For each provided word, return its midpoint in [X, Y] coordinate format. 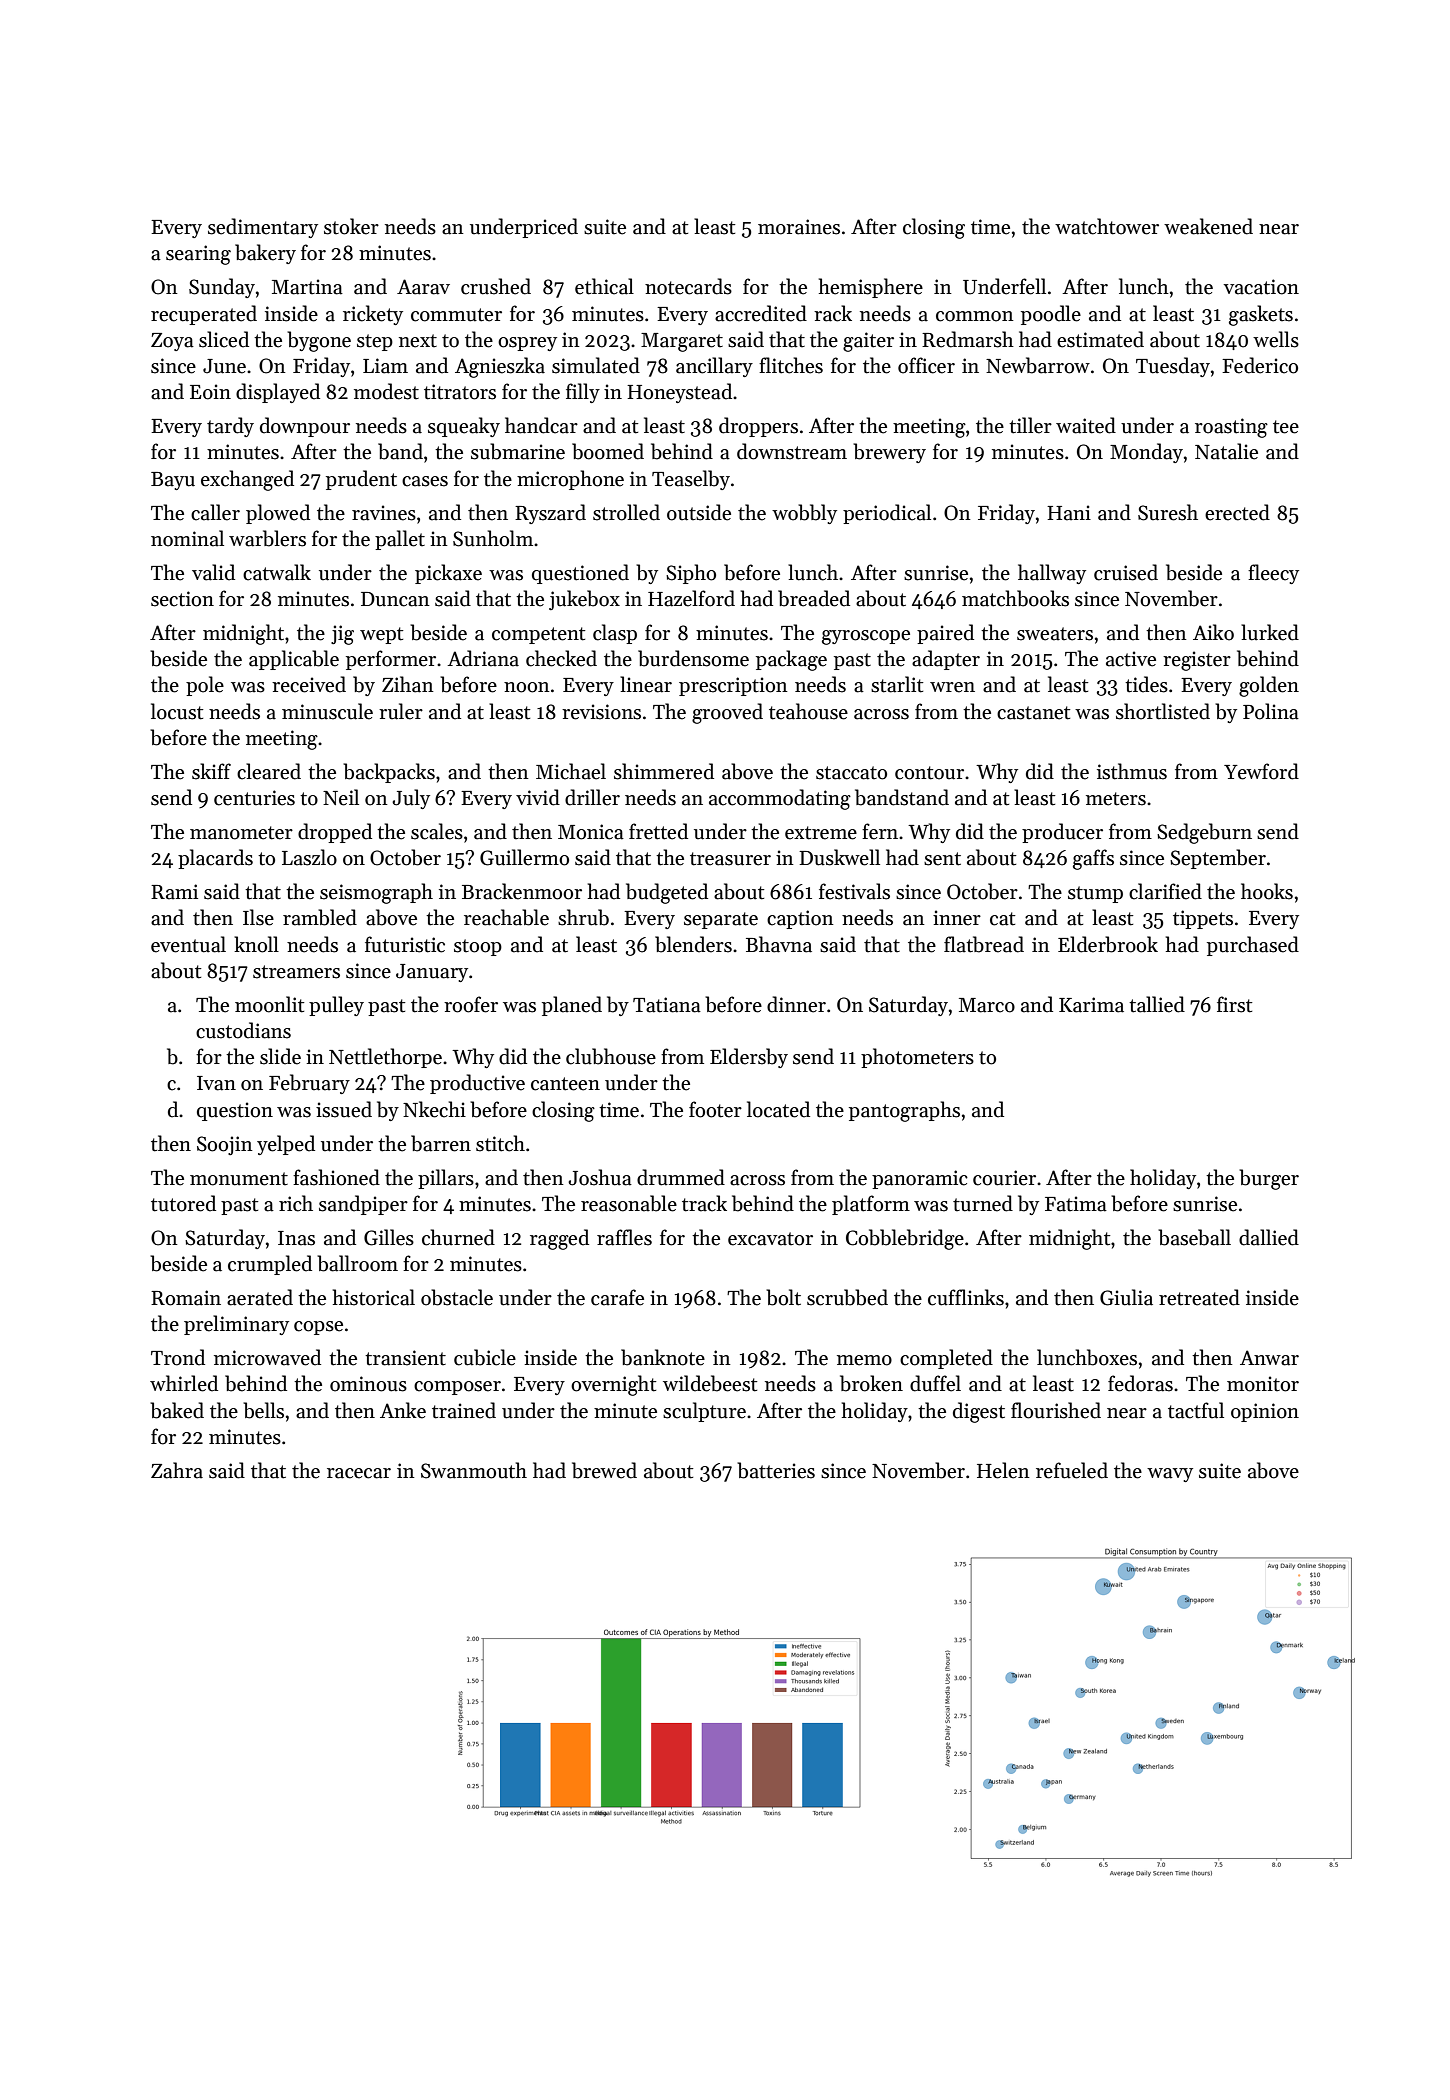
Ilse [258, 917]
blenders [693, 944]
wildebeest [710, 1383]
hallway [1052, 574]
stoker [351, 226]
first [1234, 1004]
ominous [368, 1384]
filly [583, 393]
